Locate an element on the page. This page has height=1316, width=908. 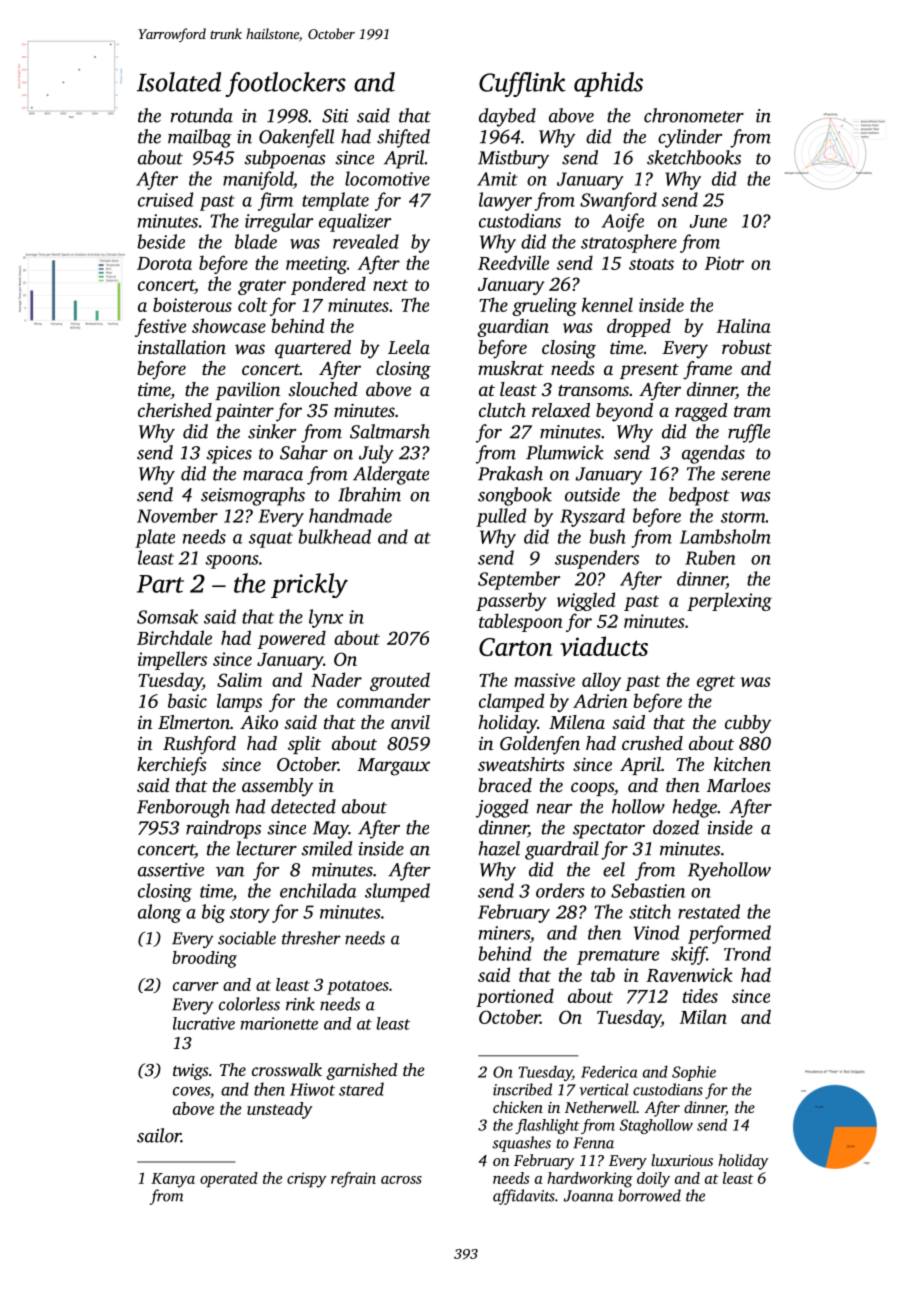
aphids is located at coordinates (608, 84).
